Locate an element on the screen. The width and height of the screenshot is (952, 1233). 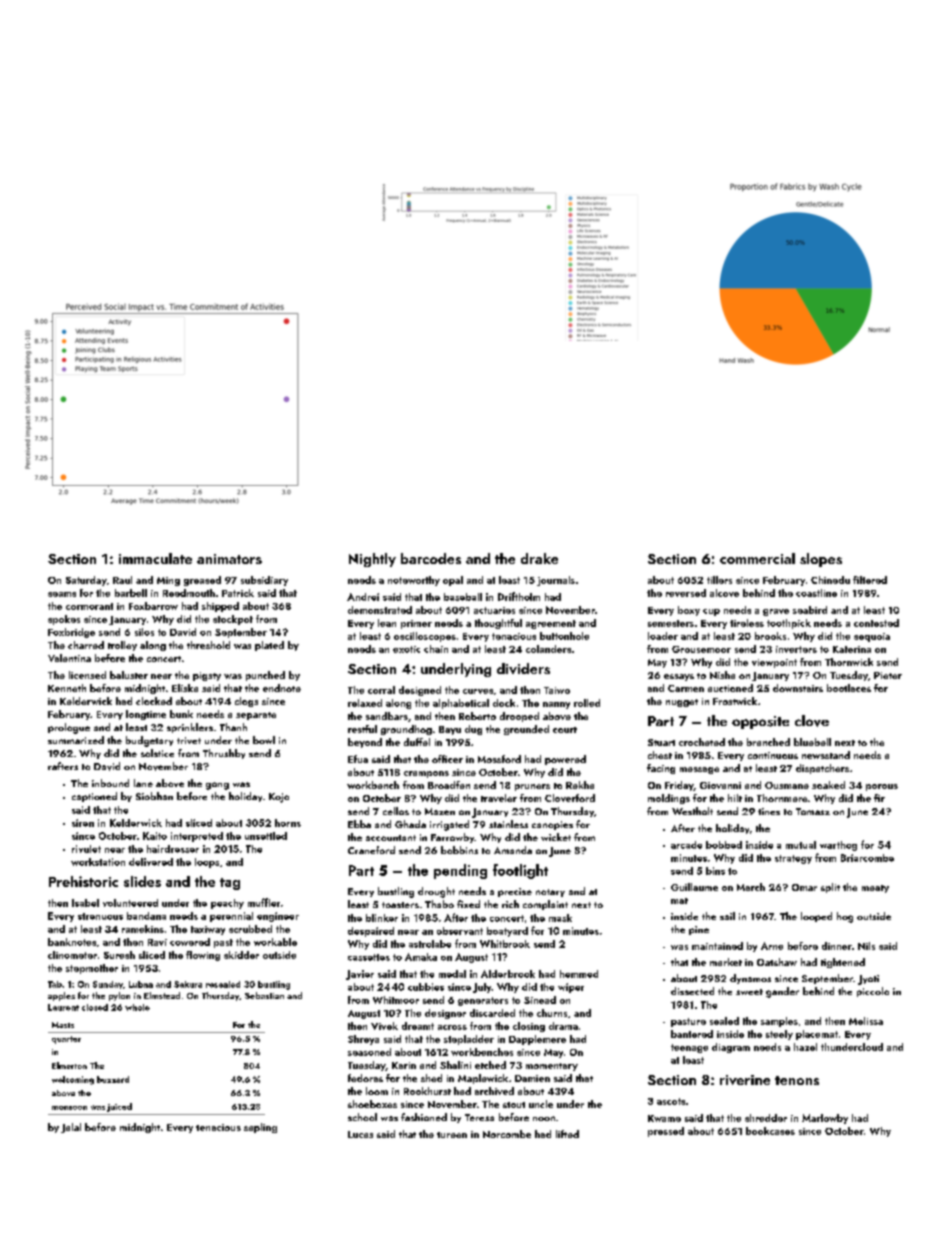
wicket is located at coordinates (556, 837).
